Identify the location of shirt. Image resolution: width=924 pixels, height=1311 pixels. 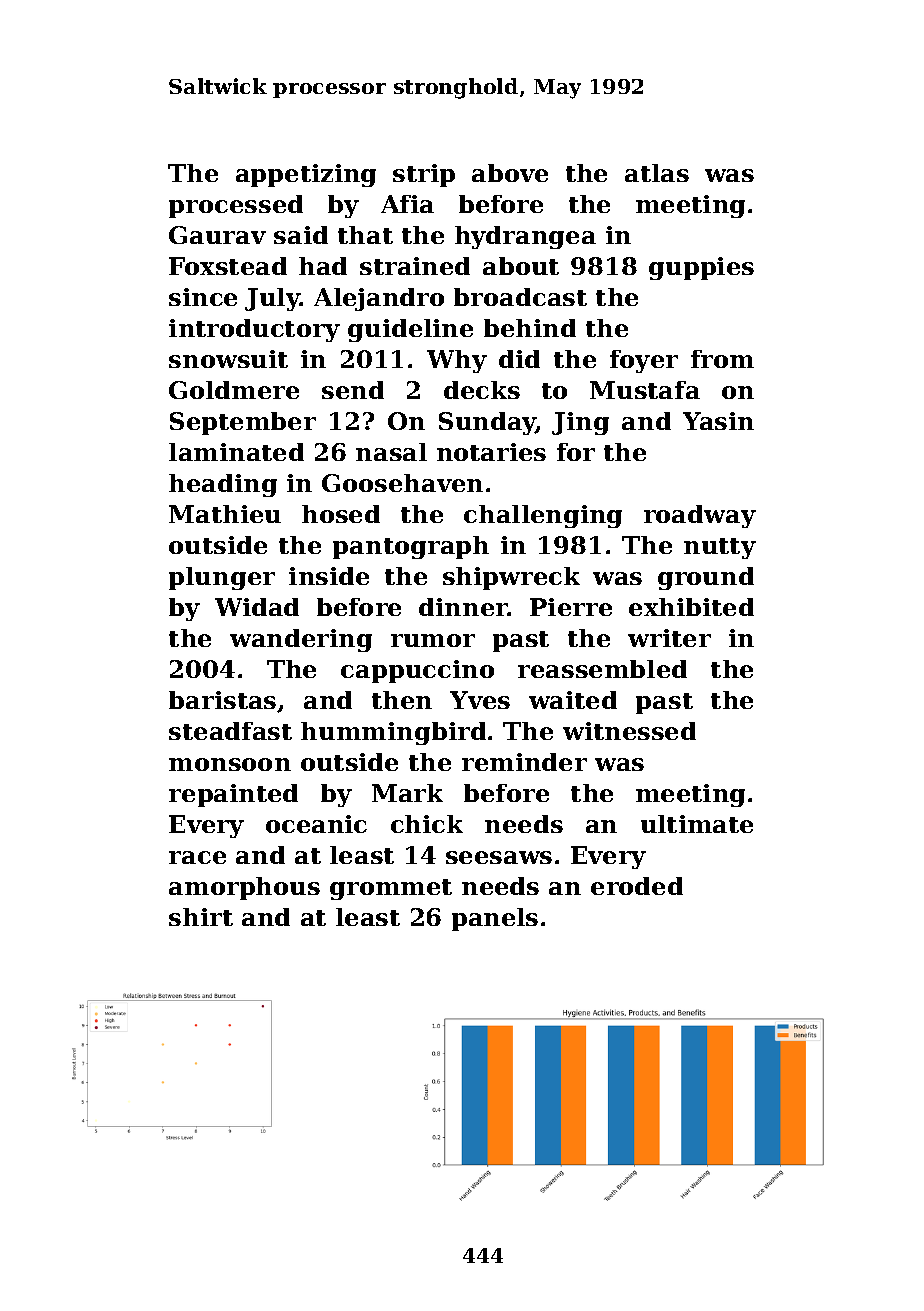
(201, 917).
